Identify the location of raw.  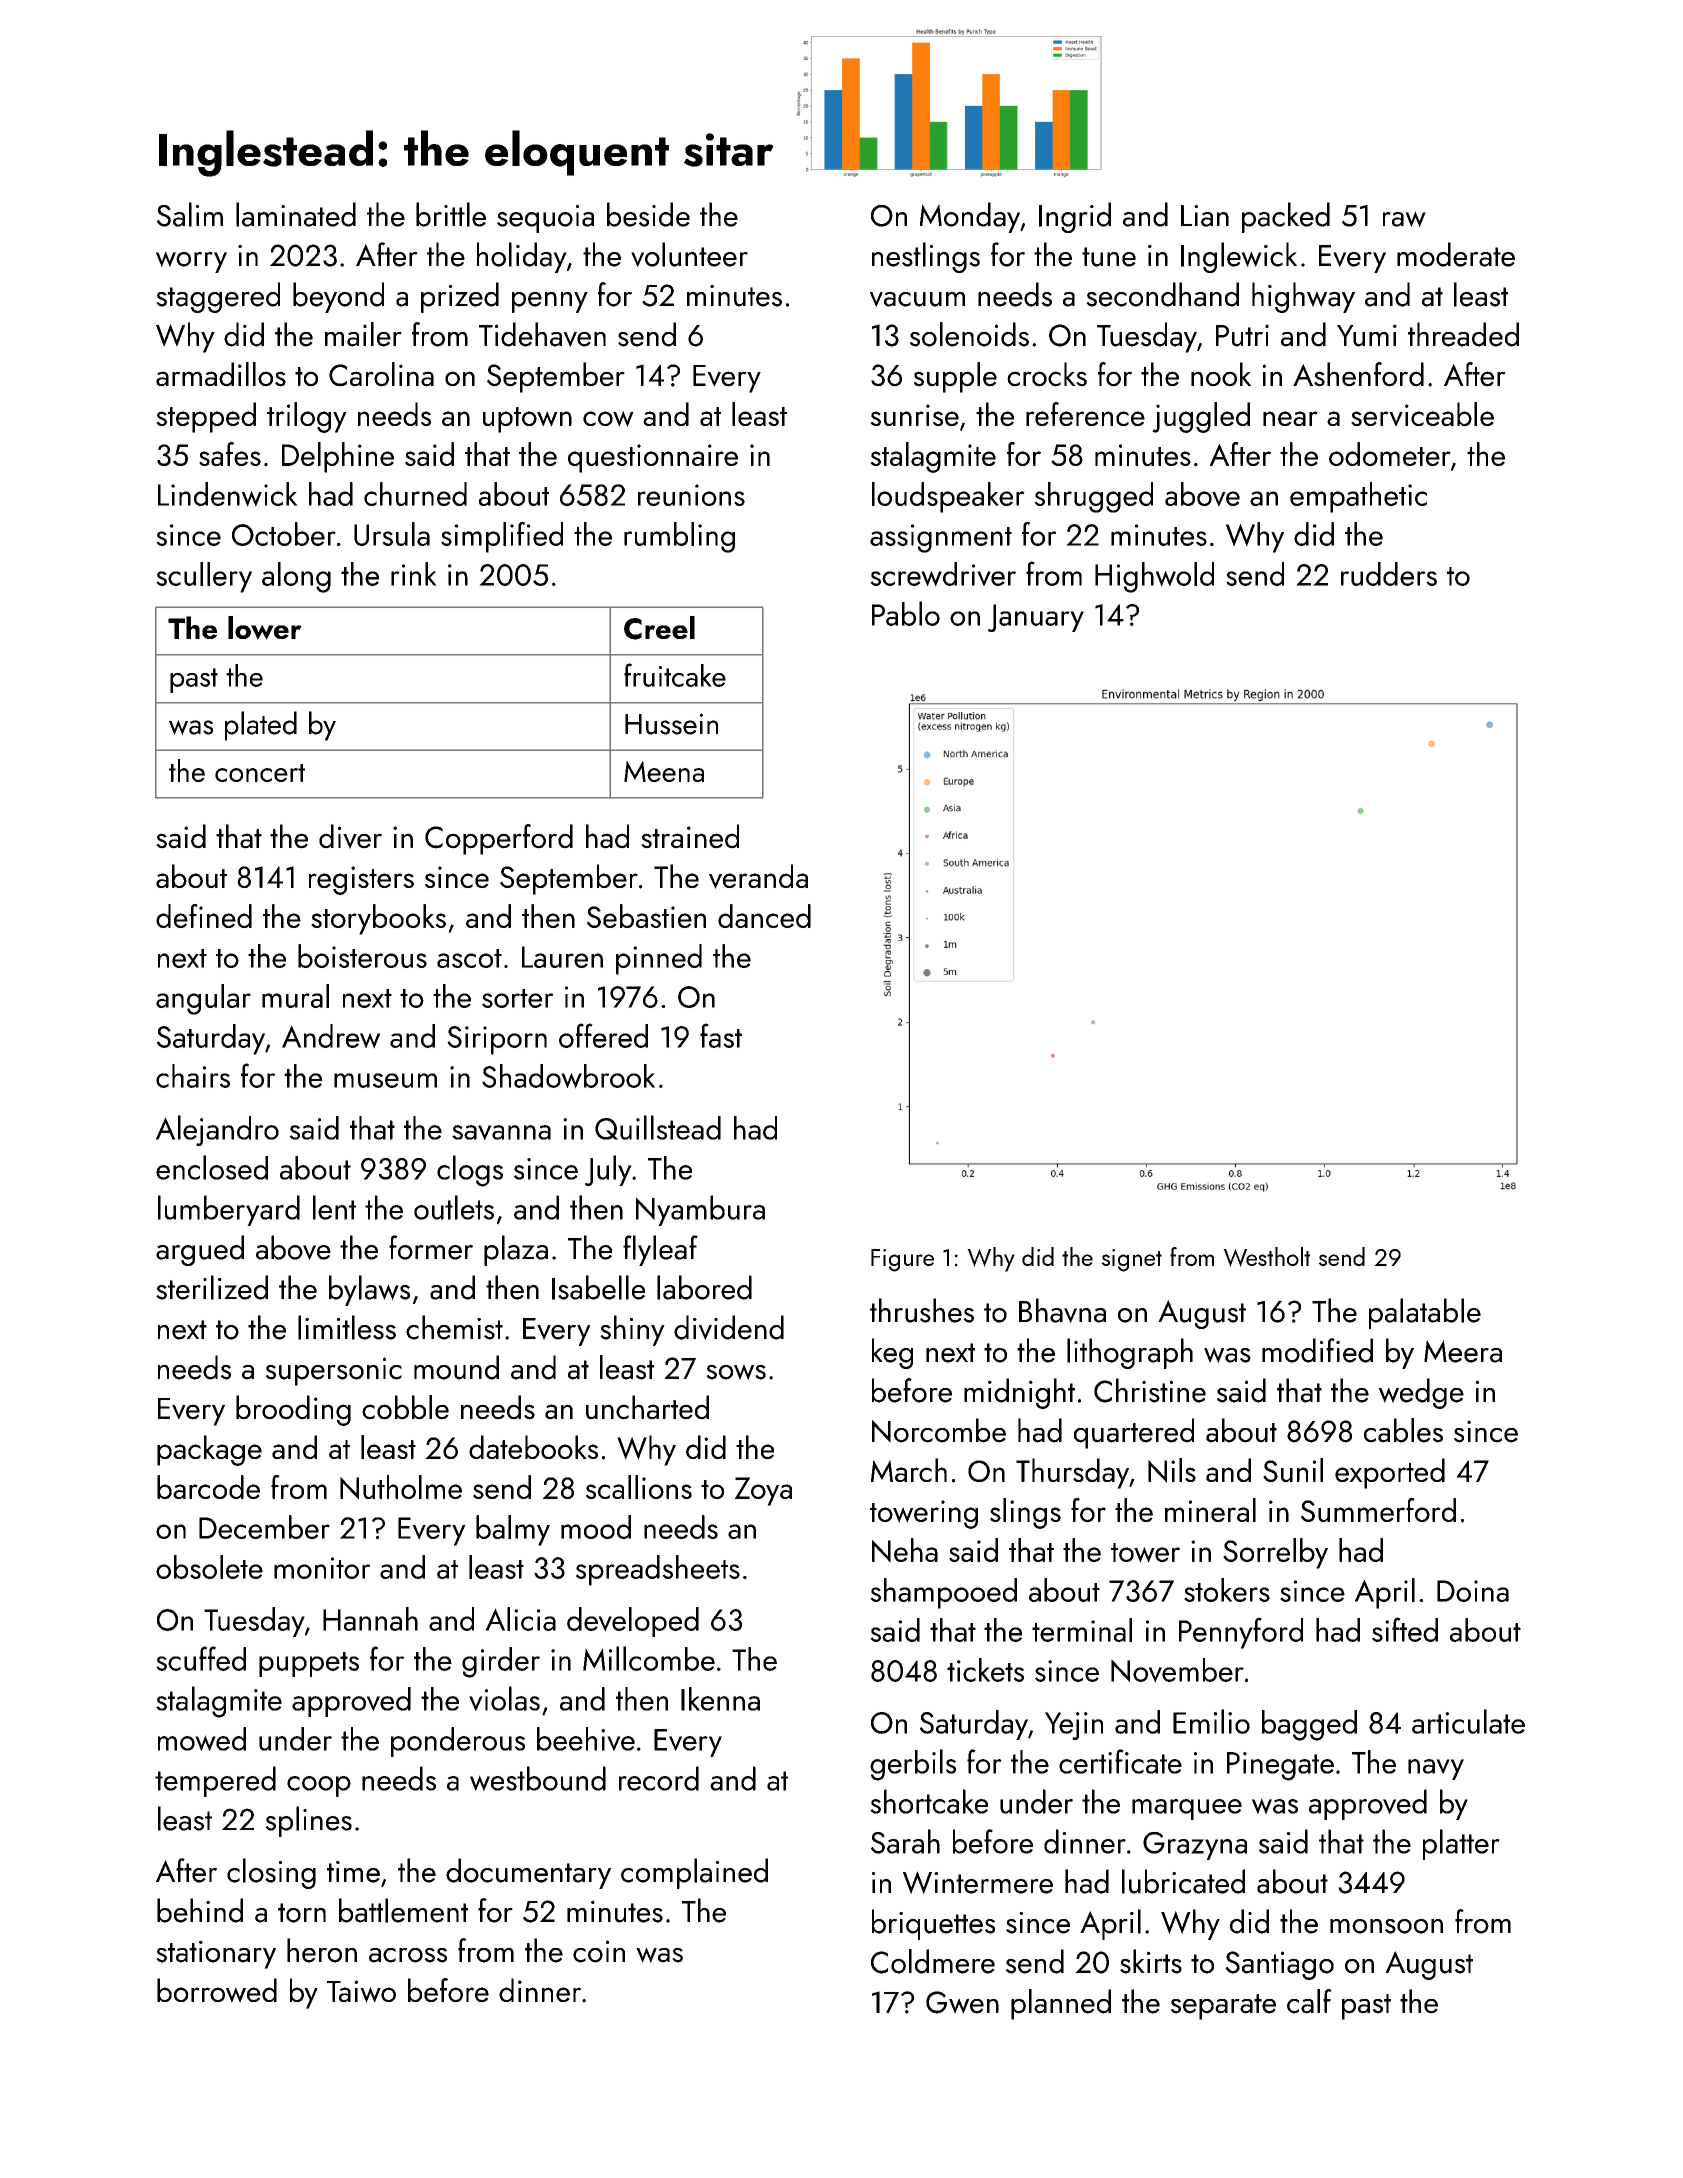
(1404, 219).
